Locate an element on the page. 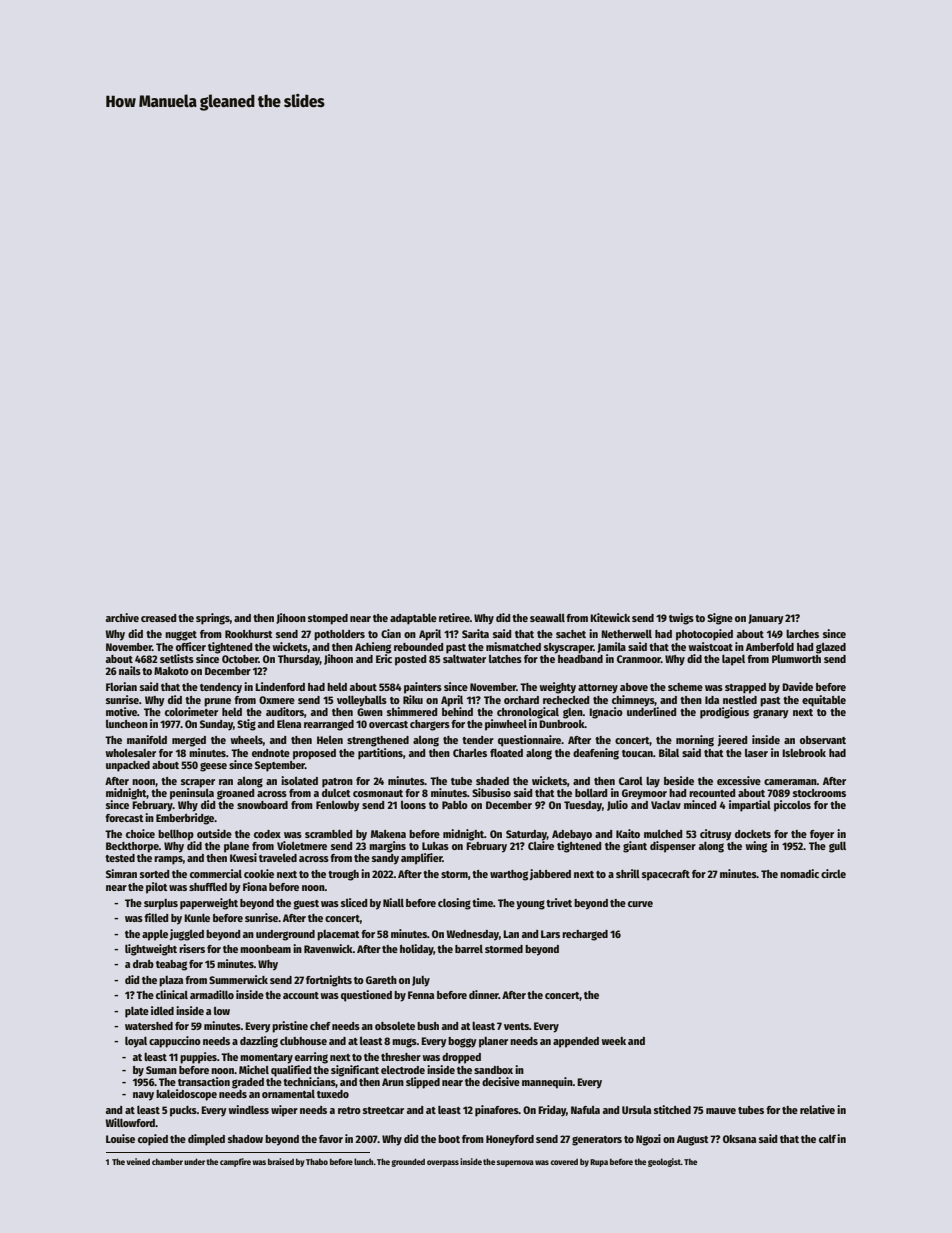  nomadic is located at coordinates (799, 873).
